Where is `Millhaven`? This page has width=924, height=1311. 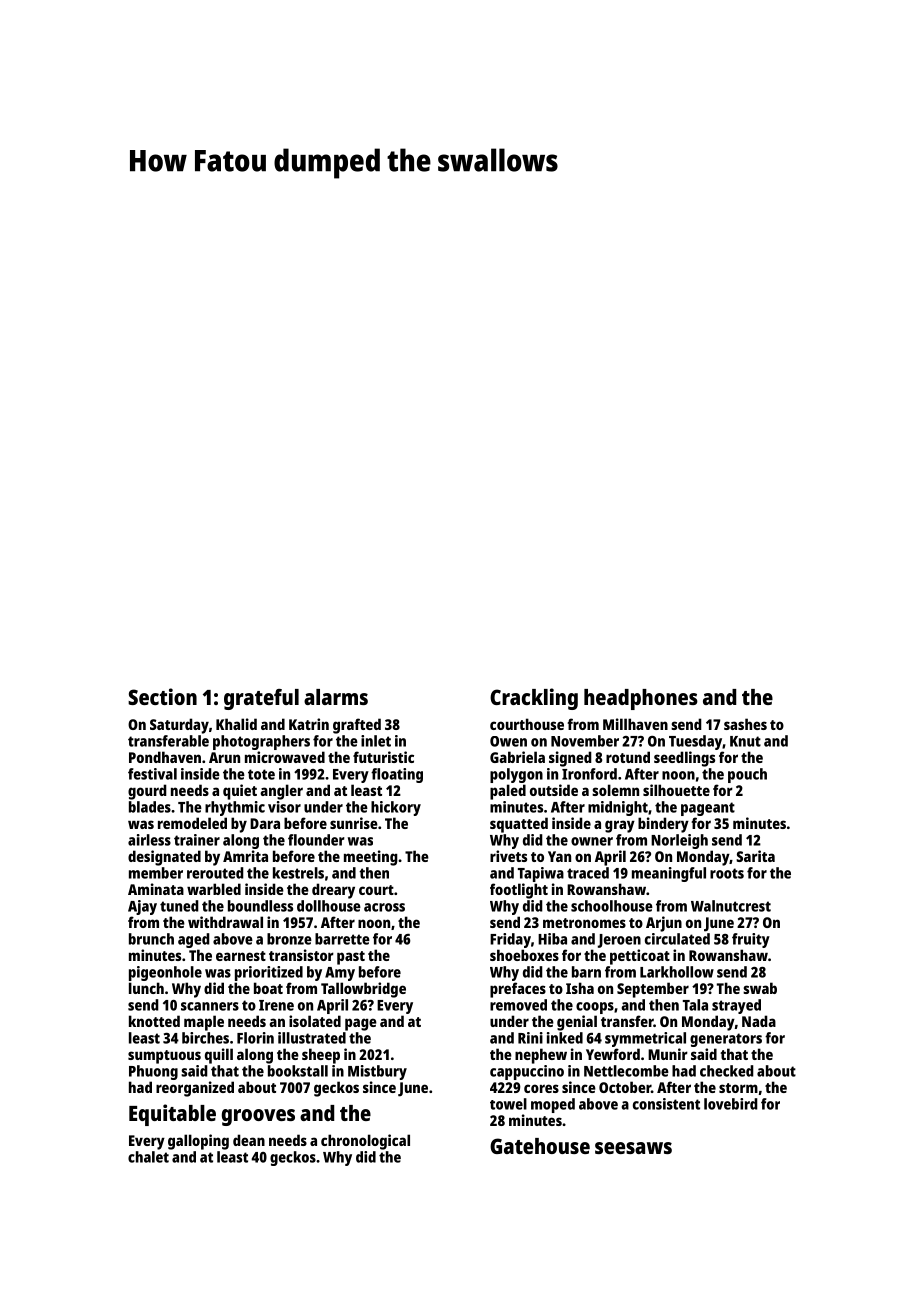
Millhaven is located at coordinates (635, 724).
